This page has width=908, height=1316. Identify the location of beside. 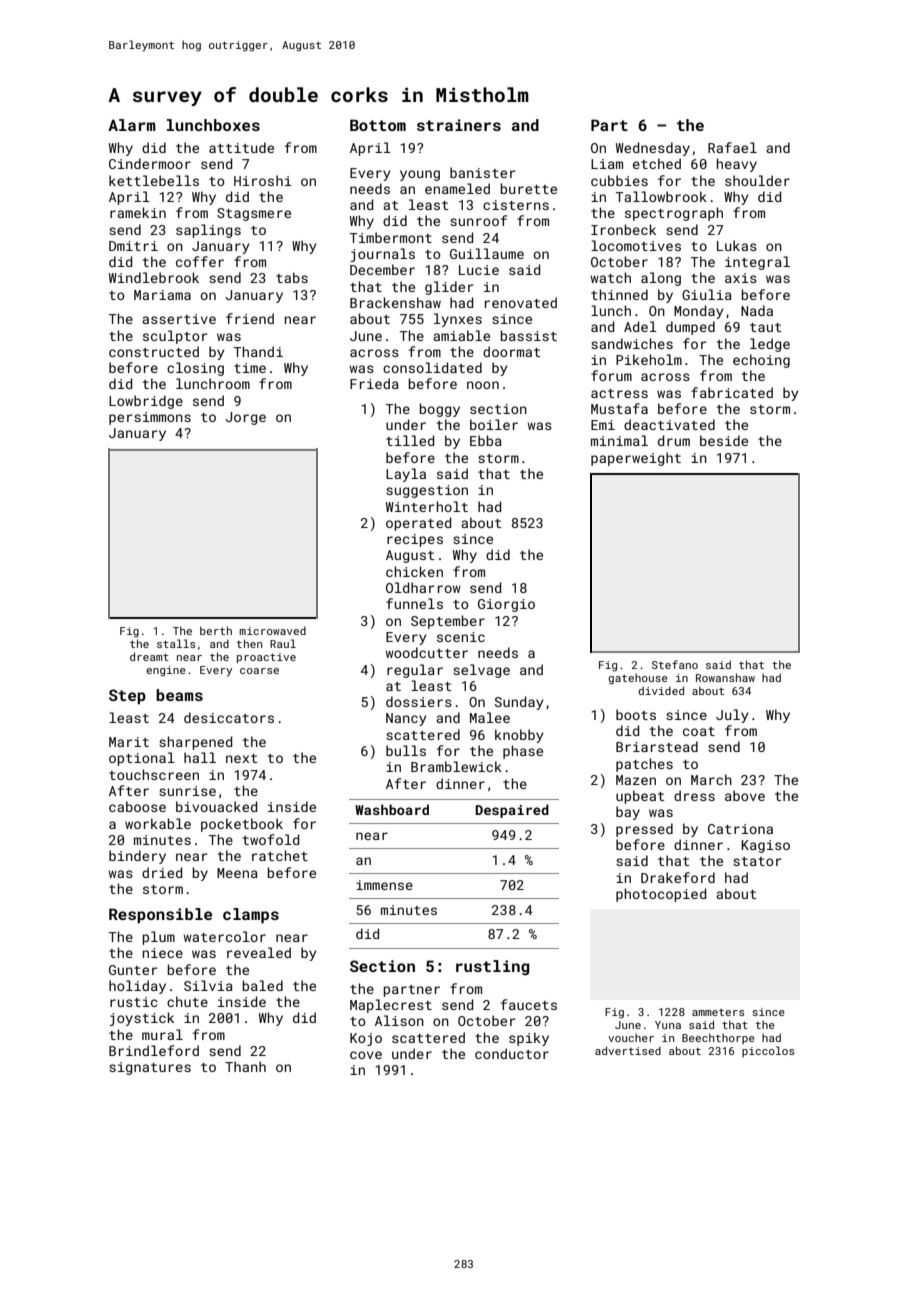
(724, 440).
